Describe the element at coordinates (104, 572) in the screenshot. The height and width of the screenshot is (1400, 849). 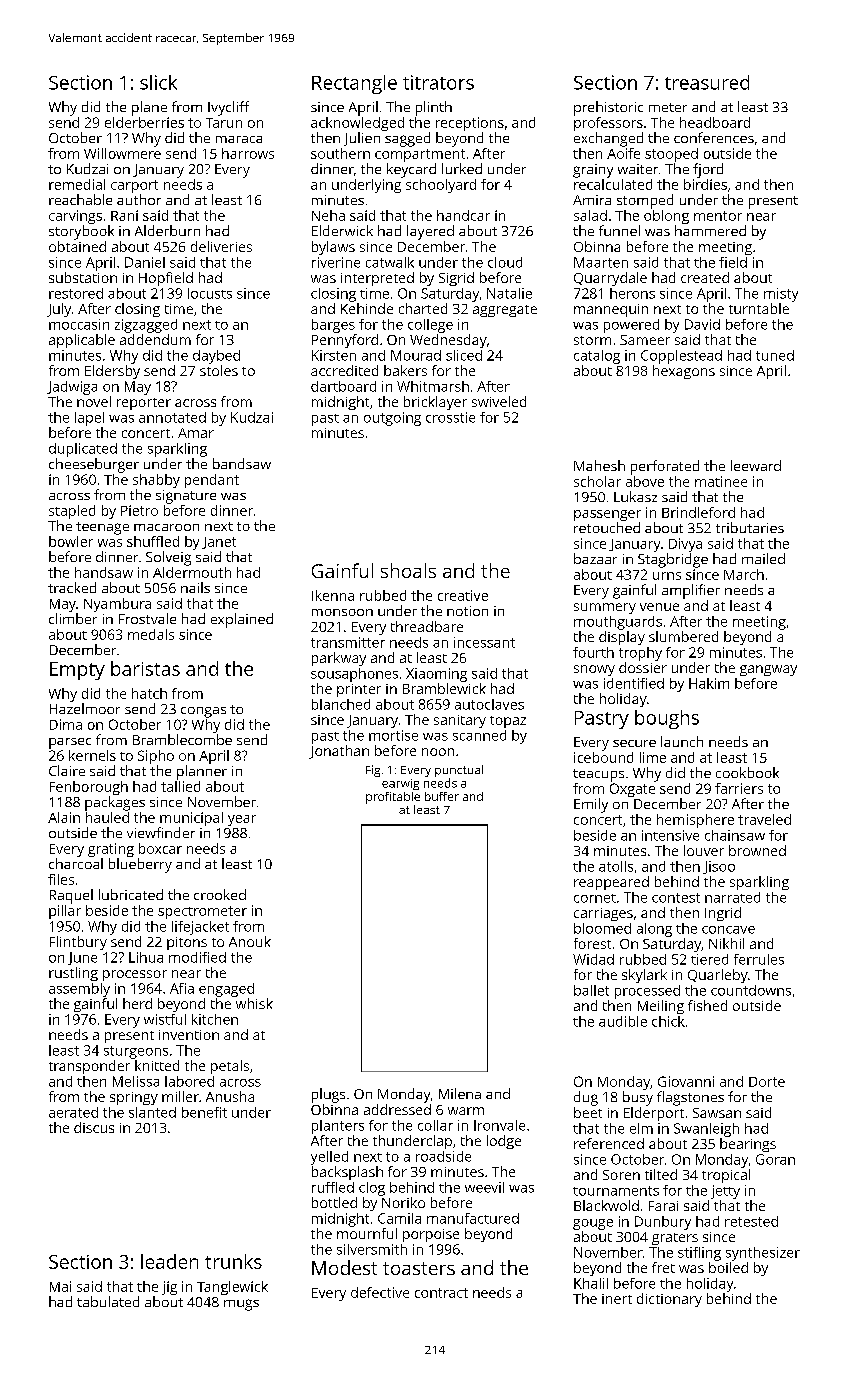
I see `handsaw` at that location.
